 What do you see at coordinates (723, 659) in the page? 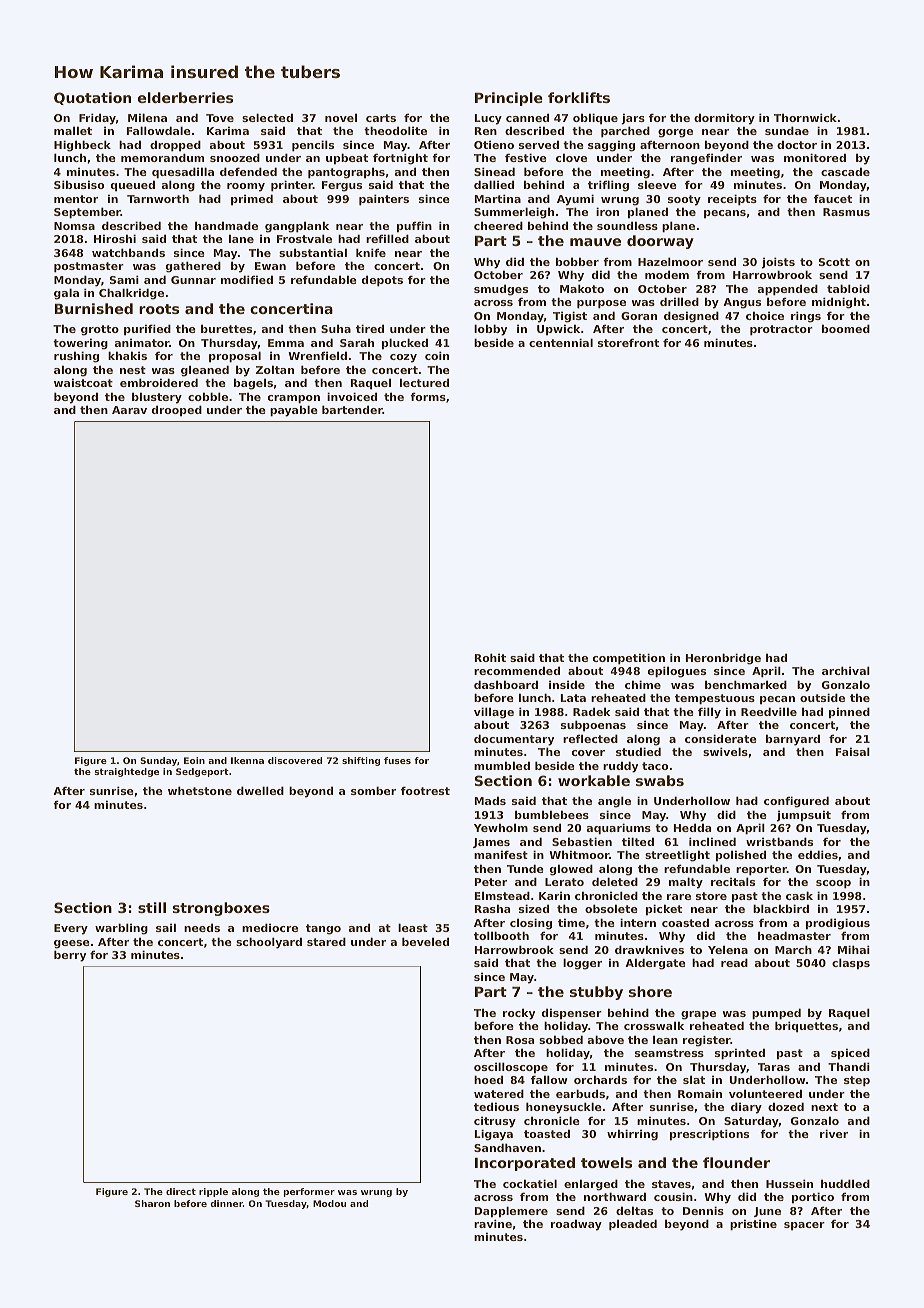
I see `Heronbridge` at bounding box center [723, 659].
